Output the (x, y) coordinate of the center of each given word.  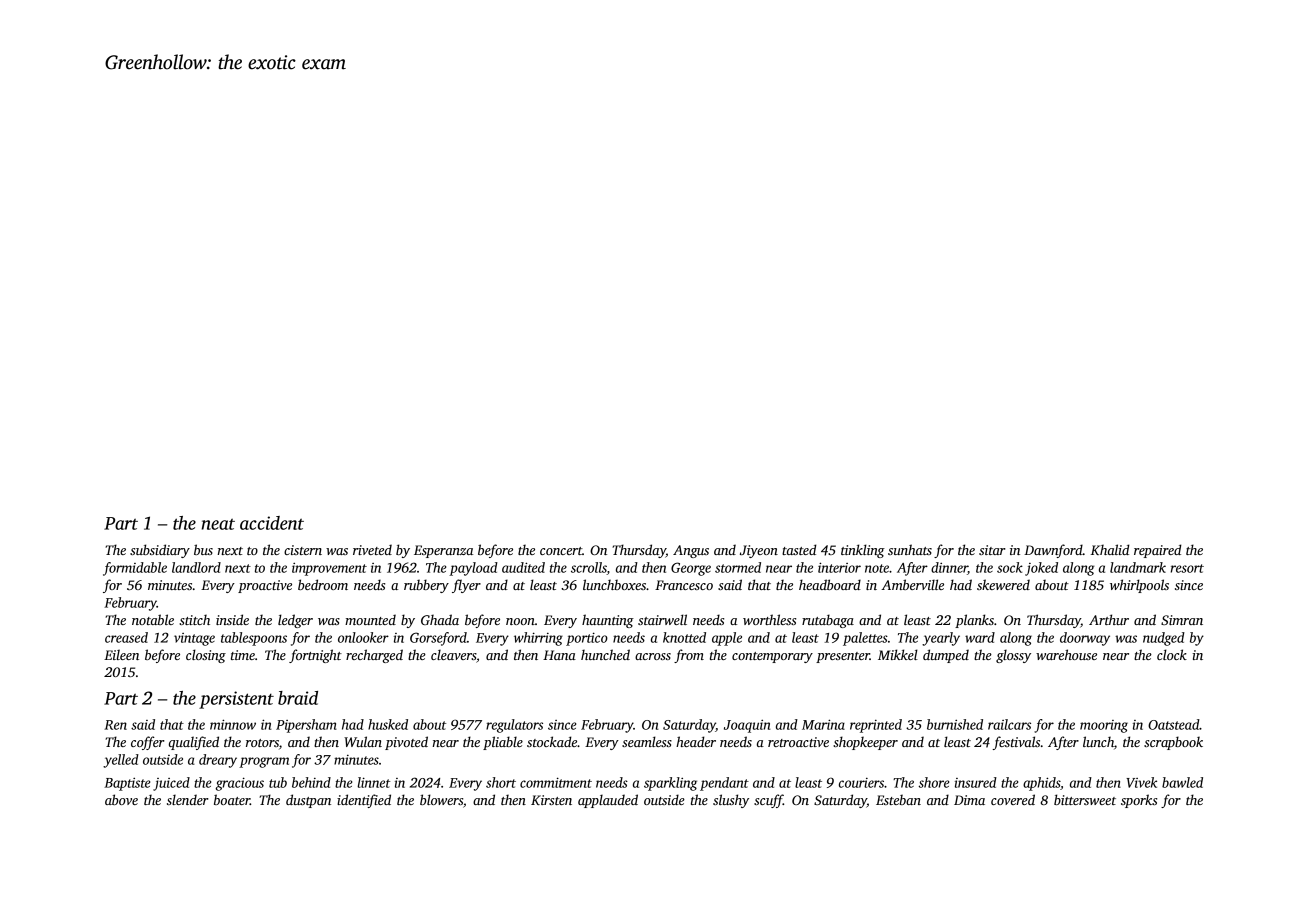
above (121, 799)
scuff (768, 801)
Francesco (684, 585)
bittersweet (1085, 799)
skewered (1003, 584)
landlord (196, 567)
